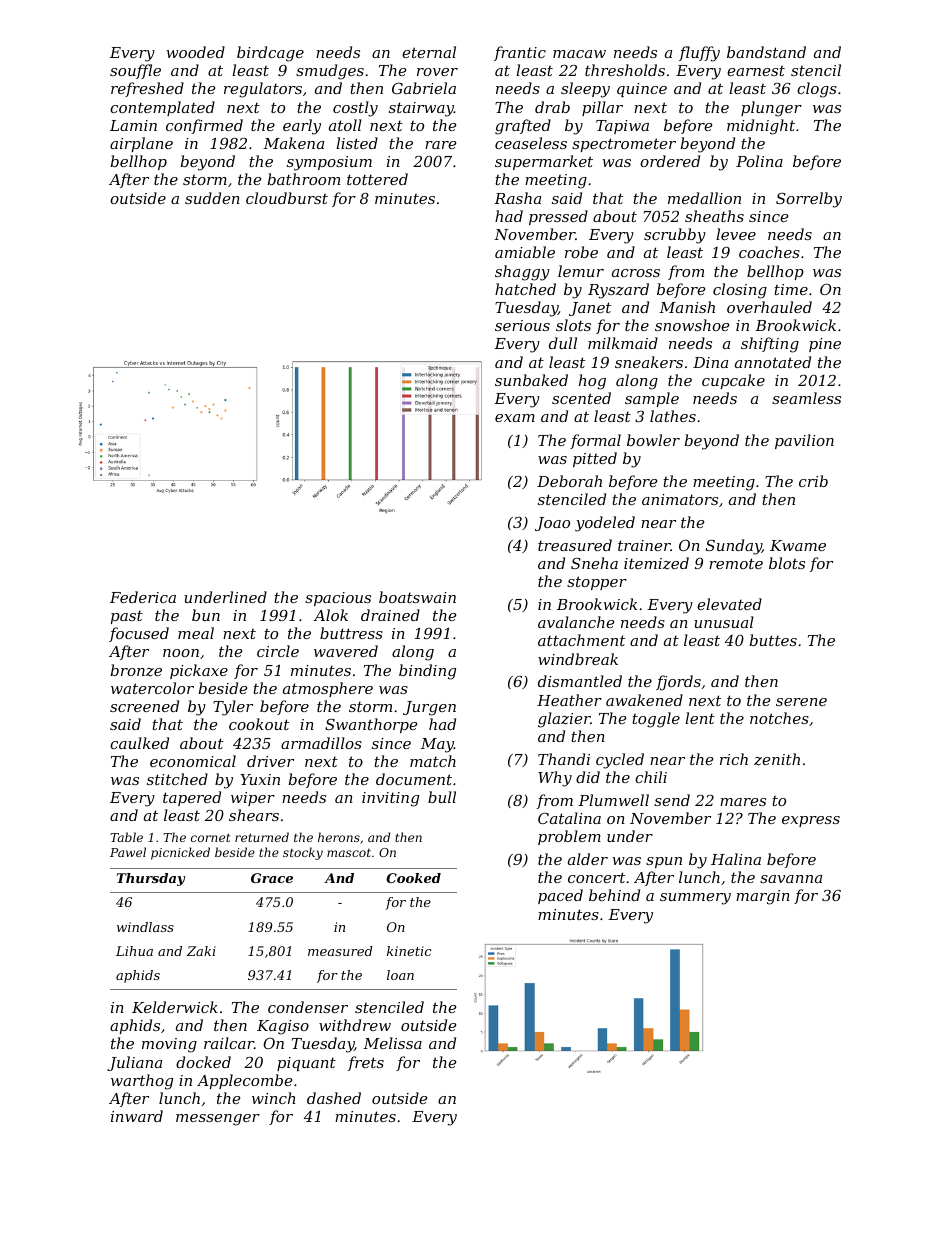  What do you see at coordinates (212, 198) in the page?
I see `sudden` at bounding box center [212, 198].
